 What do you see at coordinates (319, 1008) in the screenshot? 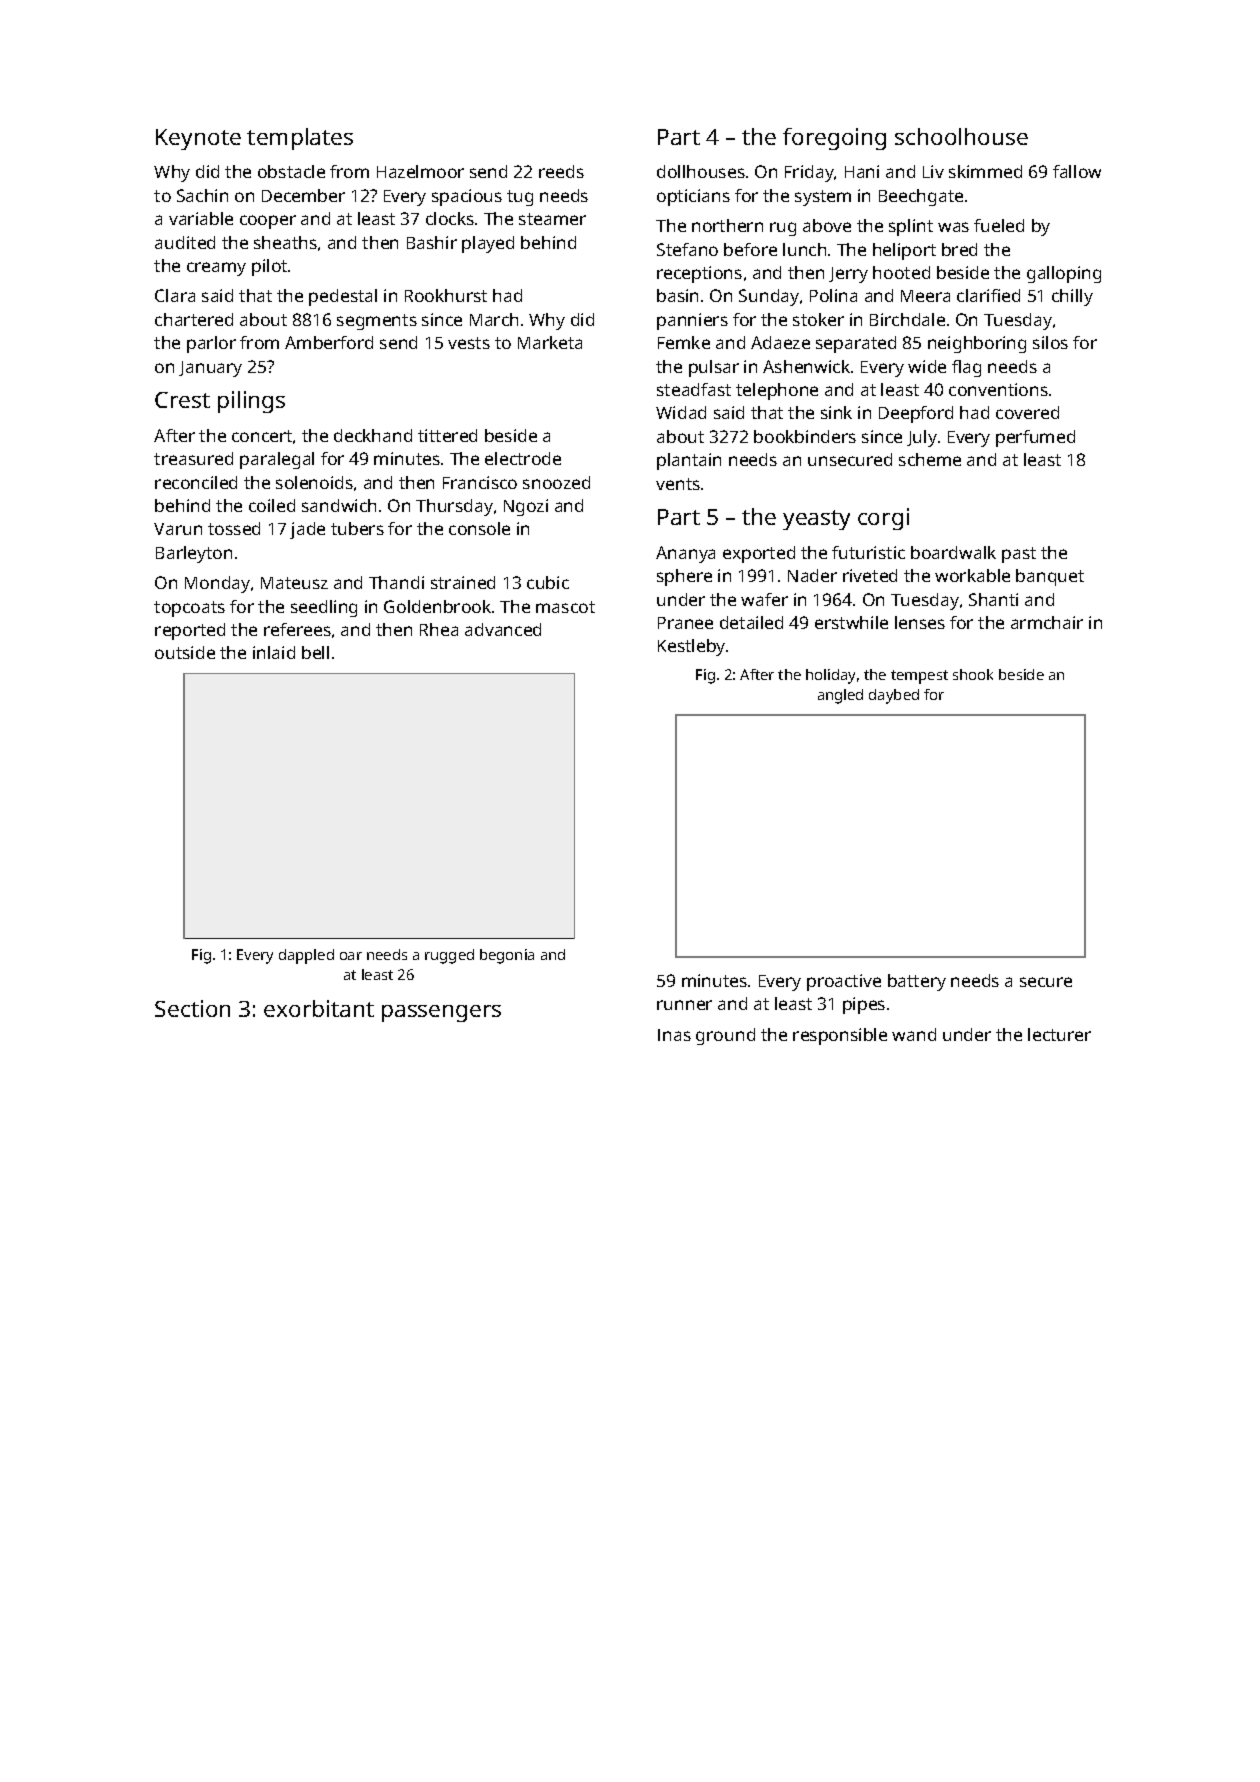
I see `exorbitant` at bounding box center [319, 1008].
